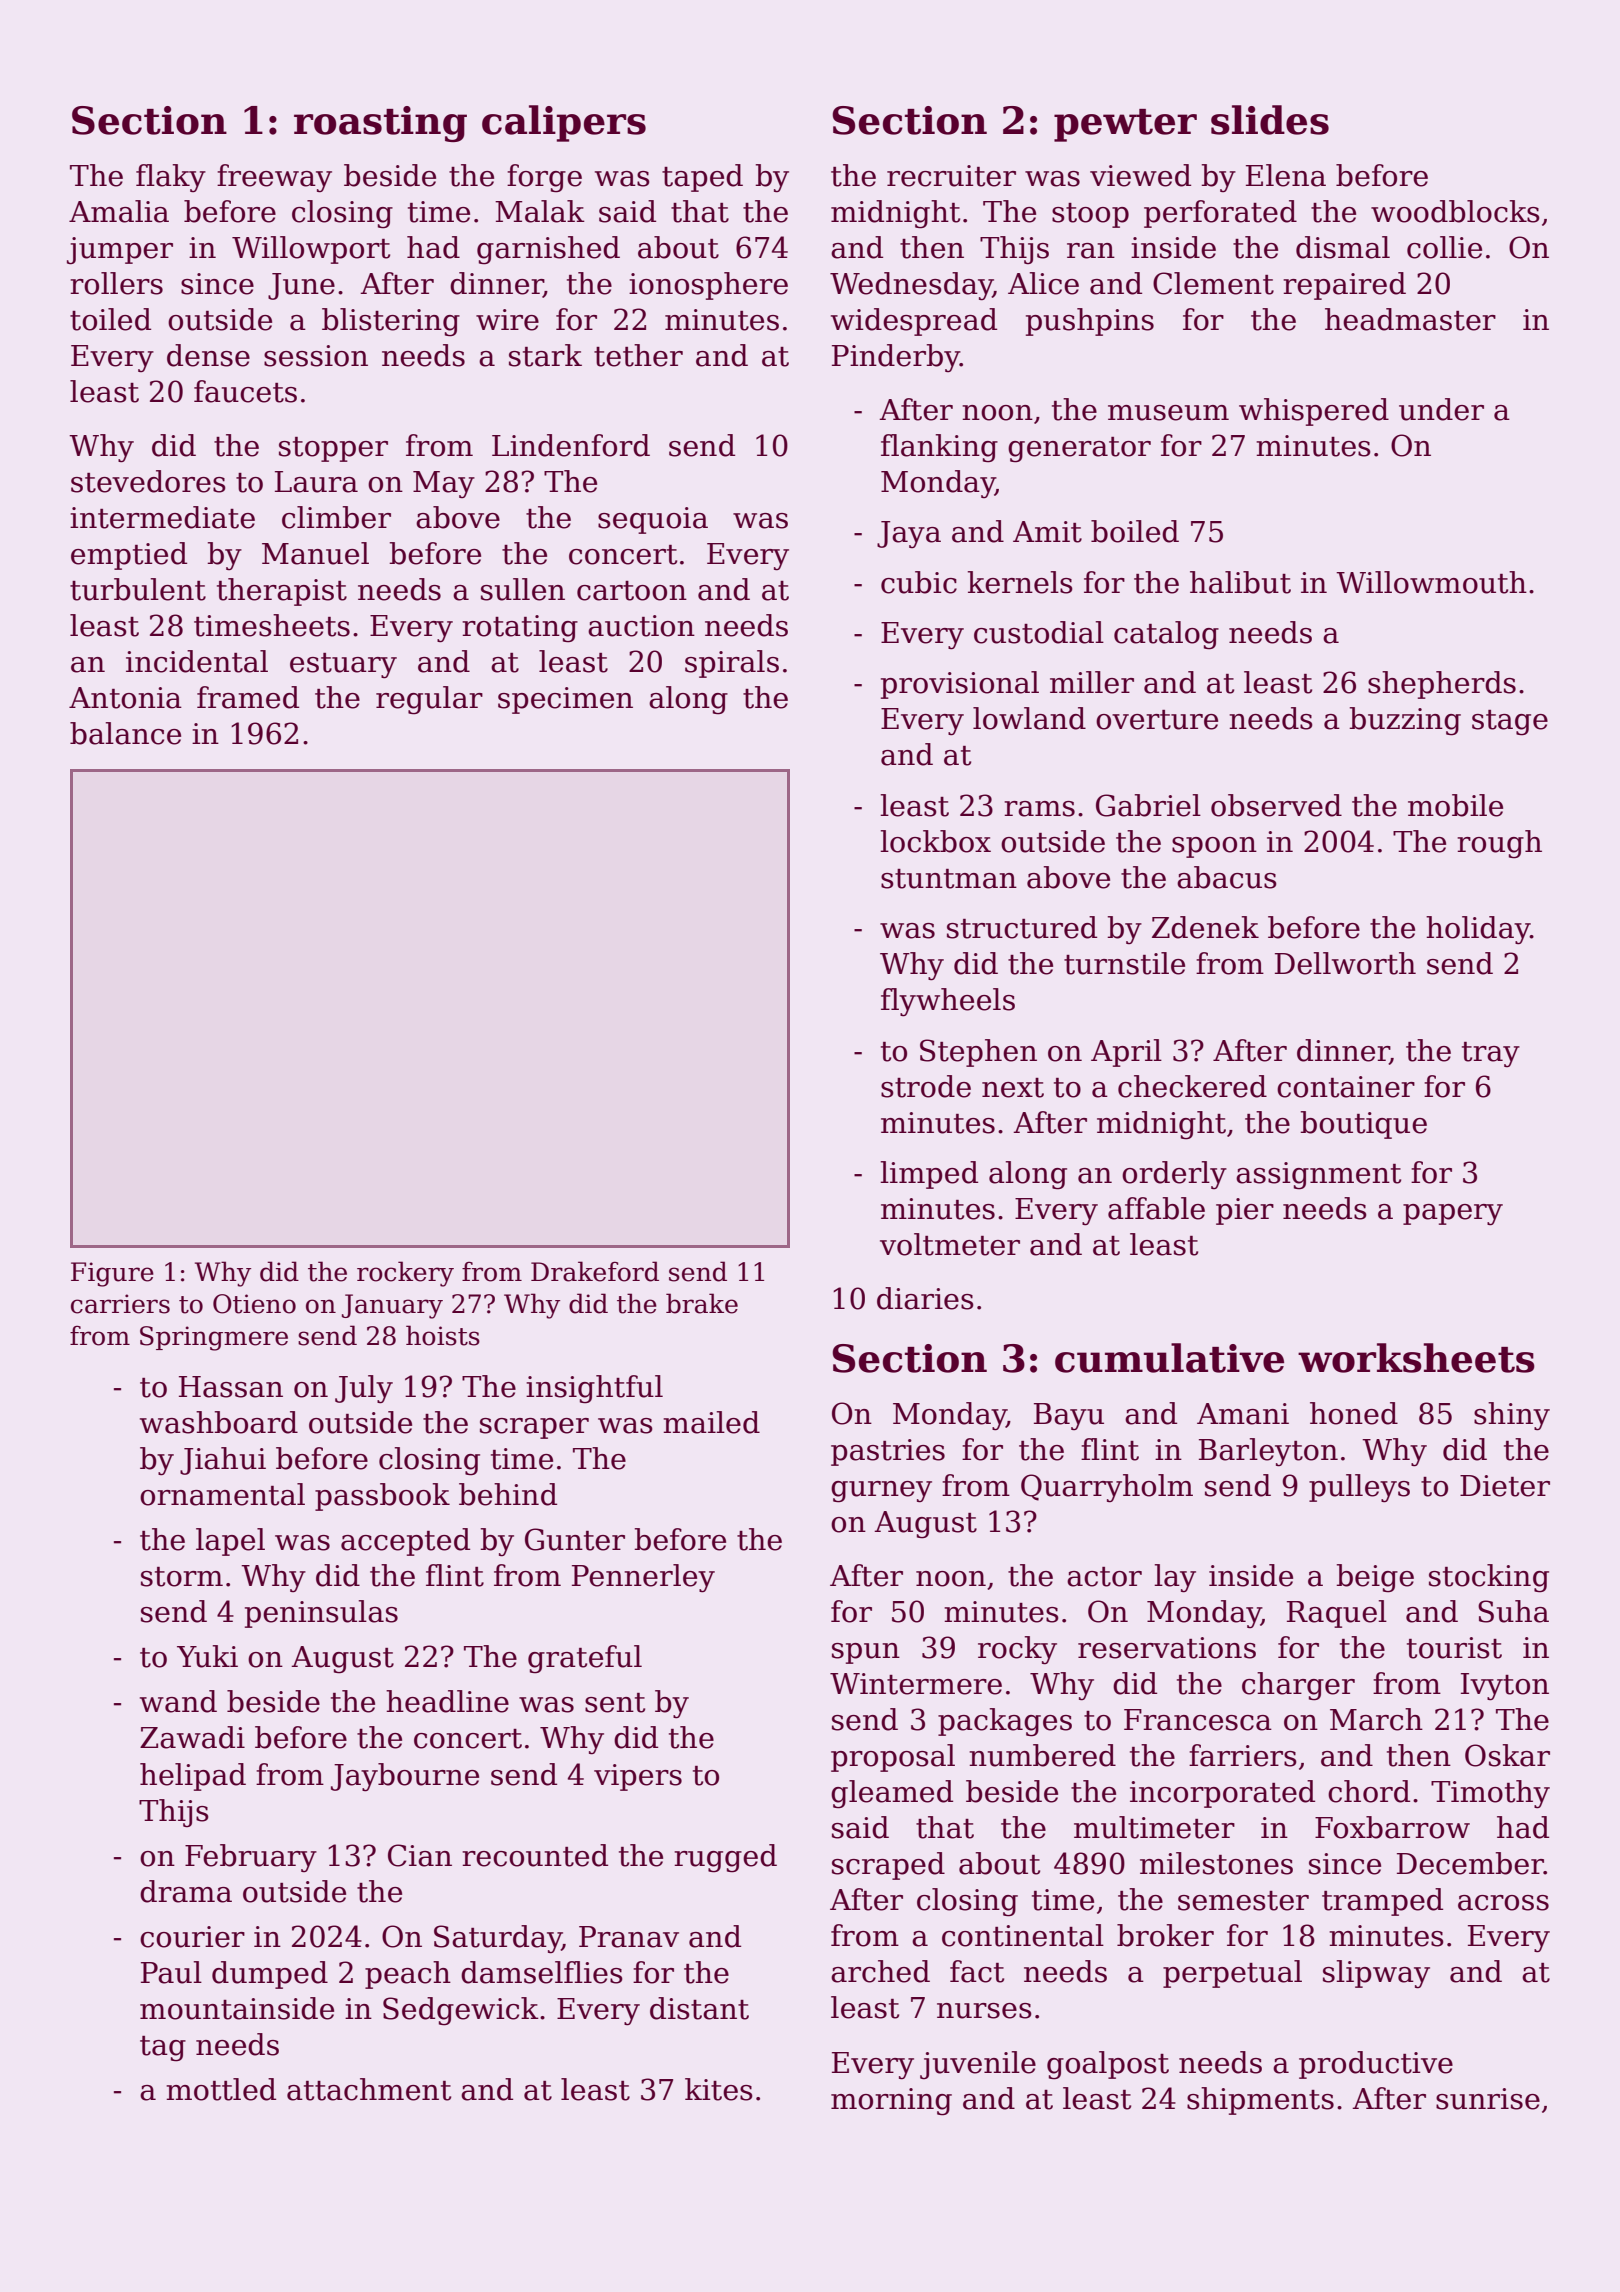 The image size is (1620, 2292). What do you see at coordinates (1441, 409) in the page?
I see `under` at bounding box center [1441, 409].
